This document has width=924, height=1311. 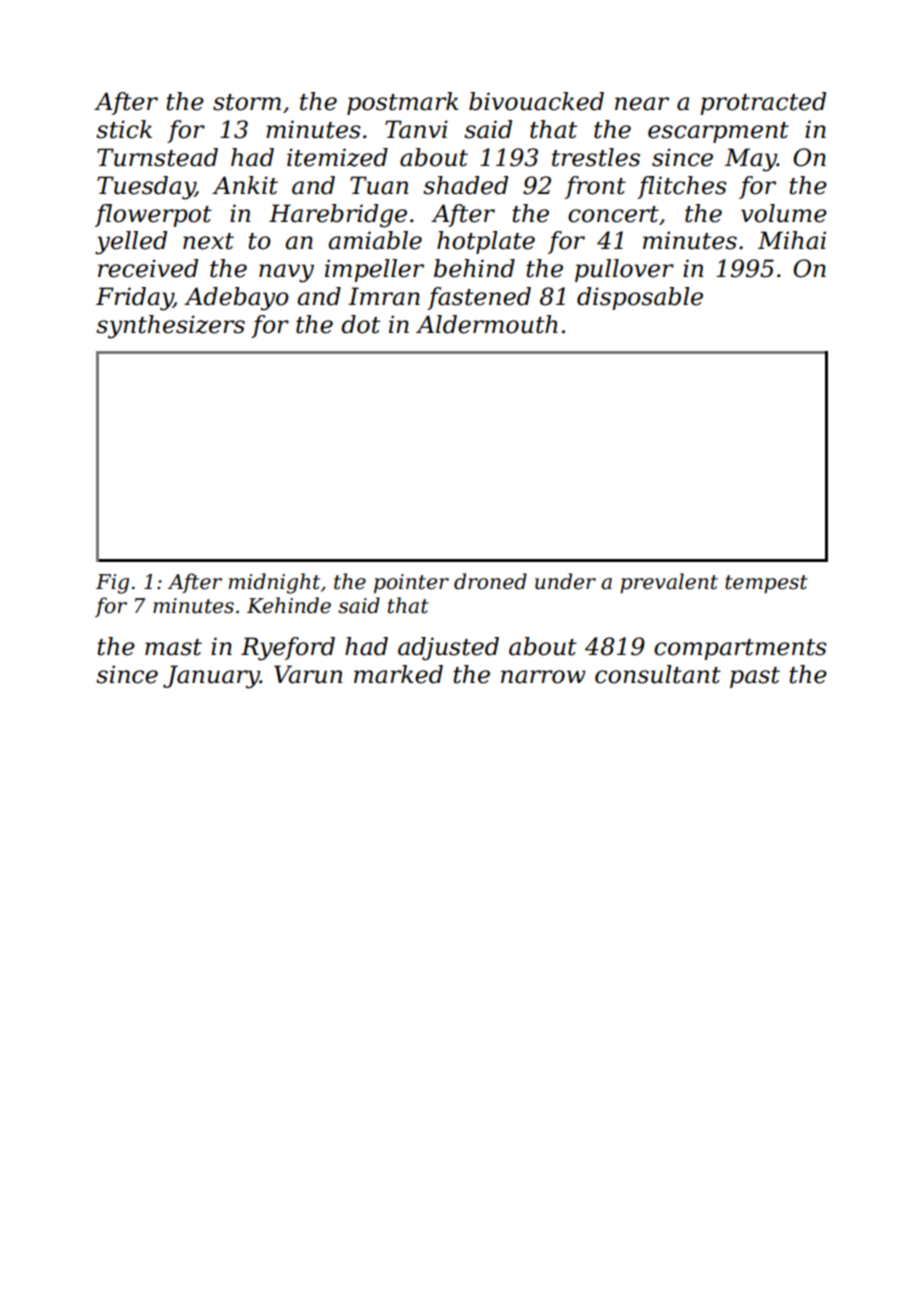 I want to click on pullover, so click(x=624, y=270).
